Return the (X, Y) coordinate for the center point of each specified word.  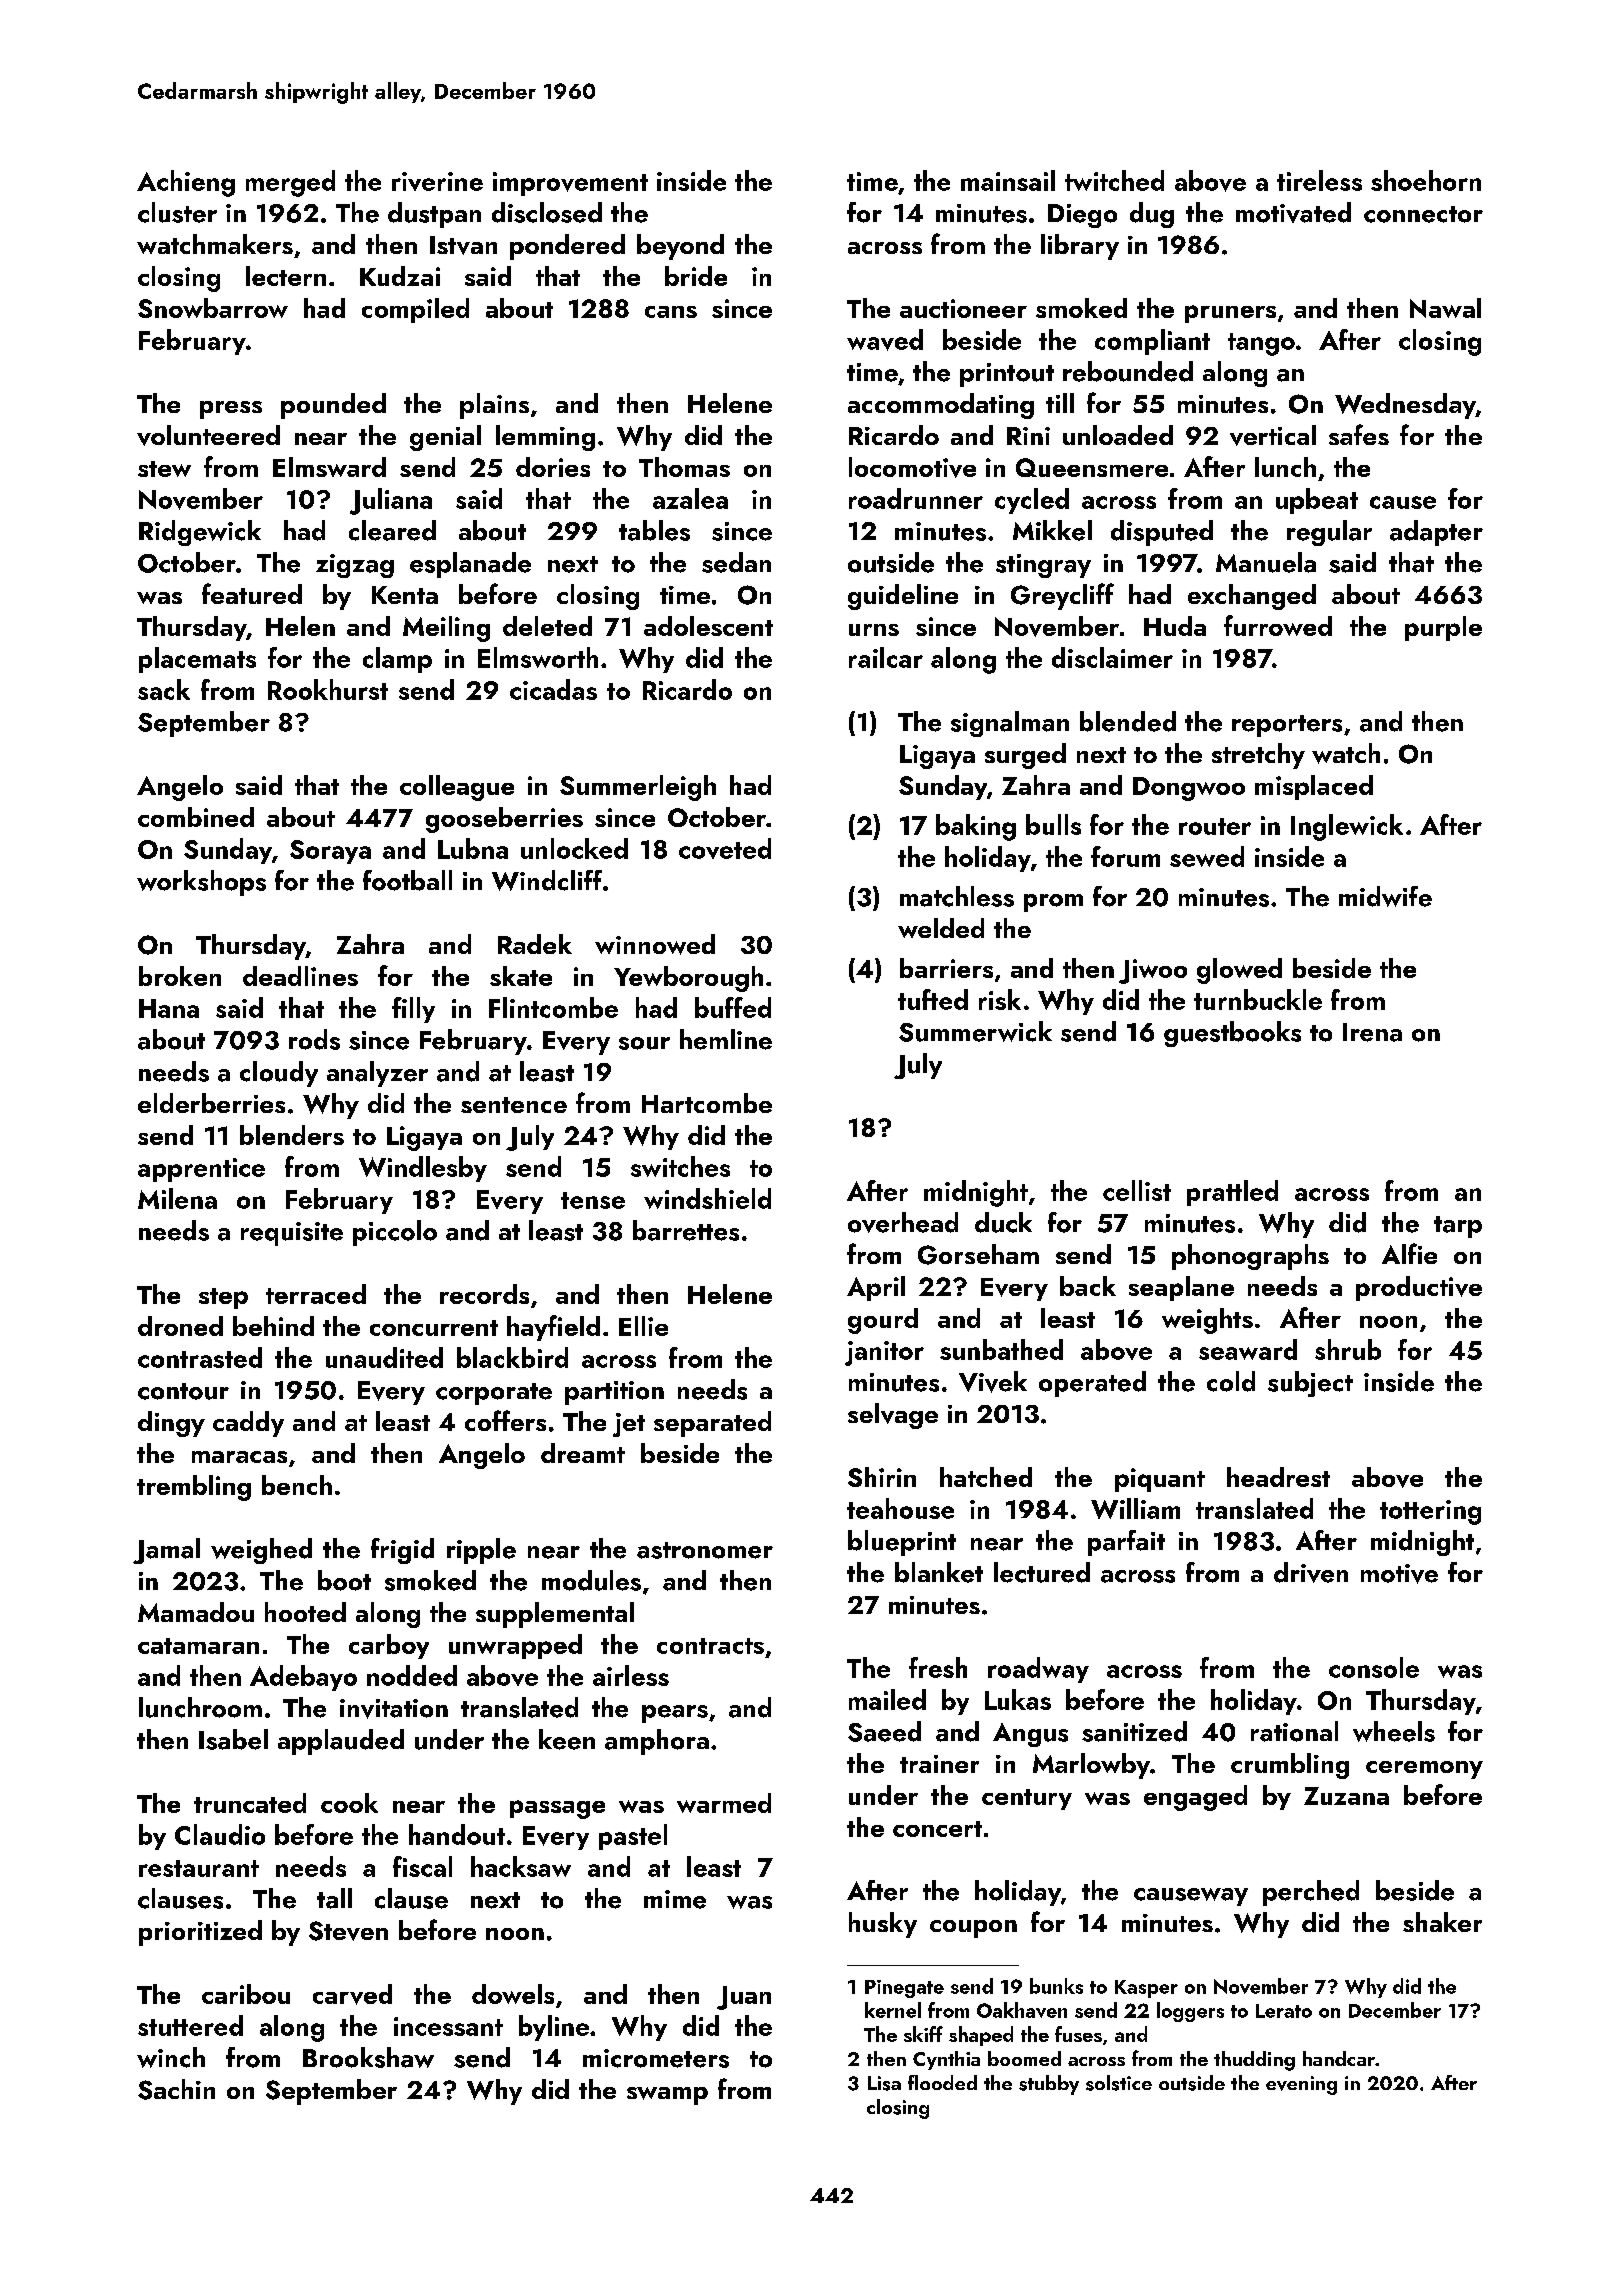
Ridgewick (200, 533)
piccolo (395, 1233)
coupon (973, 1929)
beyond (680, 247)
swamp (667, 2096)
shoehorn (1426, 180)
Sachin (176, 2089)
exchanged (1252, 597)
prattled (1232, 1193)
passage (557, 1809)
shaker (1442, 1922)
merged (290, 183)
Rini (1028, 436)
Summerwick (975, 1031)
